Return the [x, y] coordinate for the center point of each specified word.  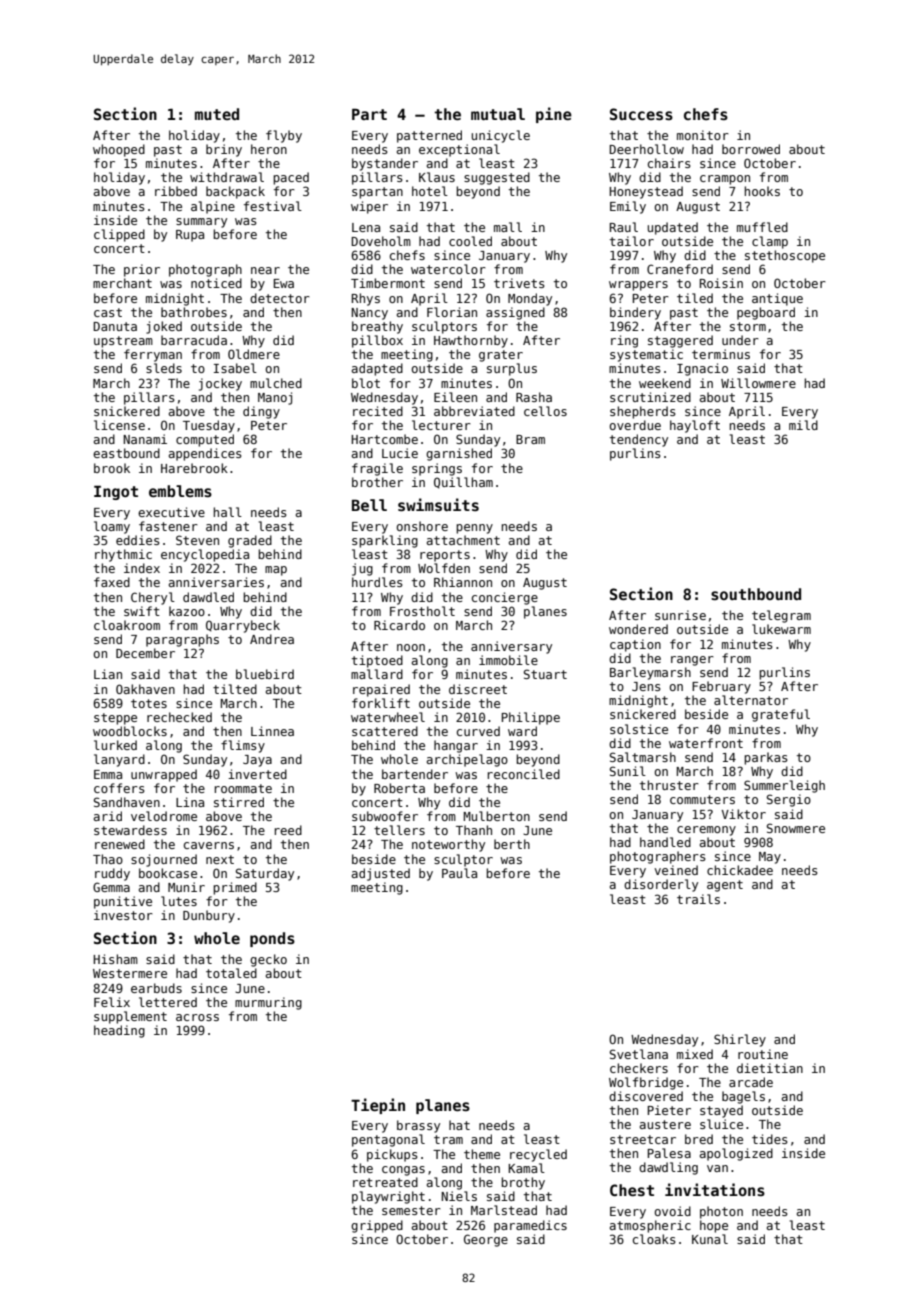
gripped [377, 1226]
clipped [119, 235]
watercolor [448, 269]
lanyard [119, 760]
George [486, 1240]
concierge [505, 598]
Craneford [680, 269]
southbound [756, 594]
